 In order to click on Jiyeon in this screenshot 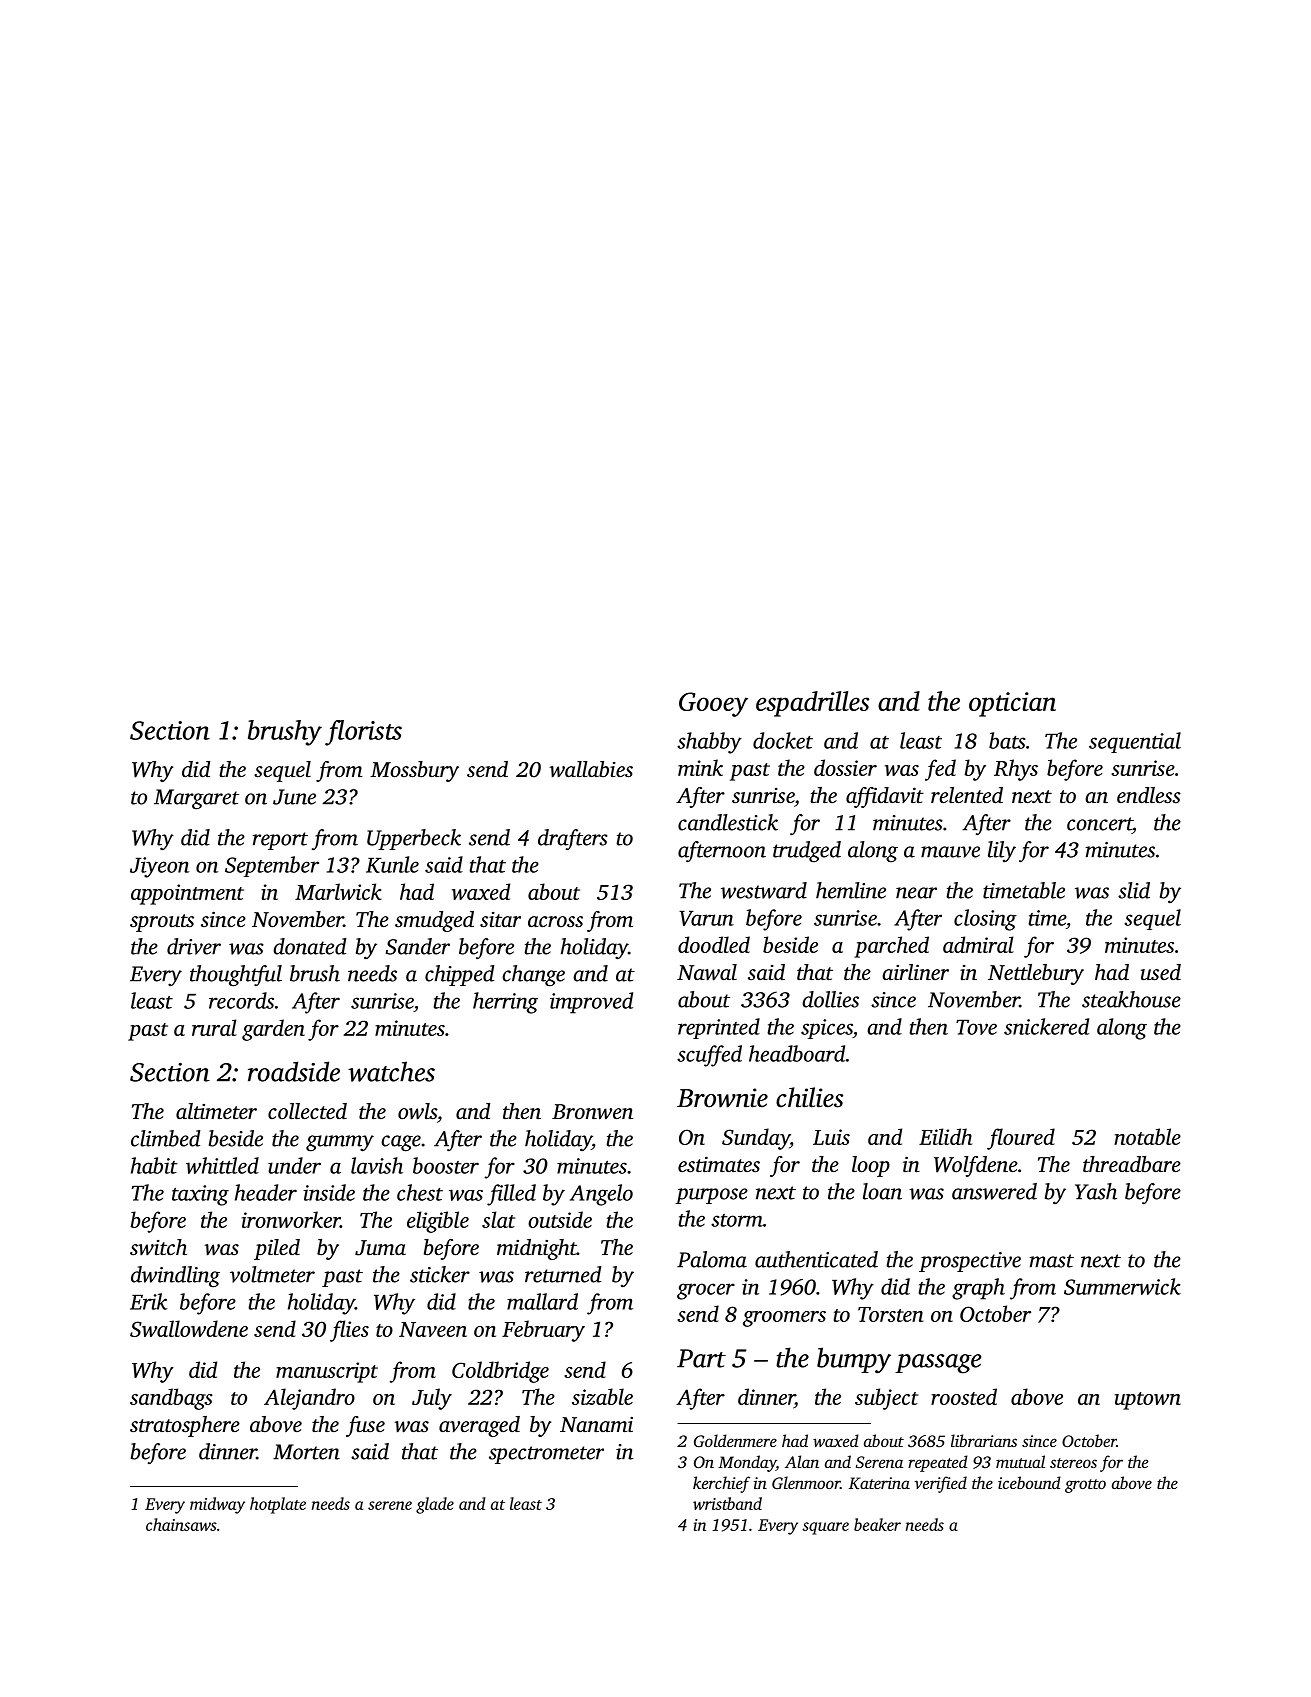, I will do `click(159, 867)`.
